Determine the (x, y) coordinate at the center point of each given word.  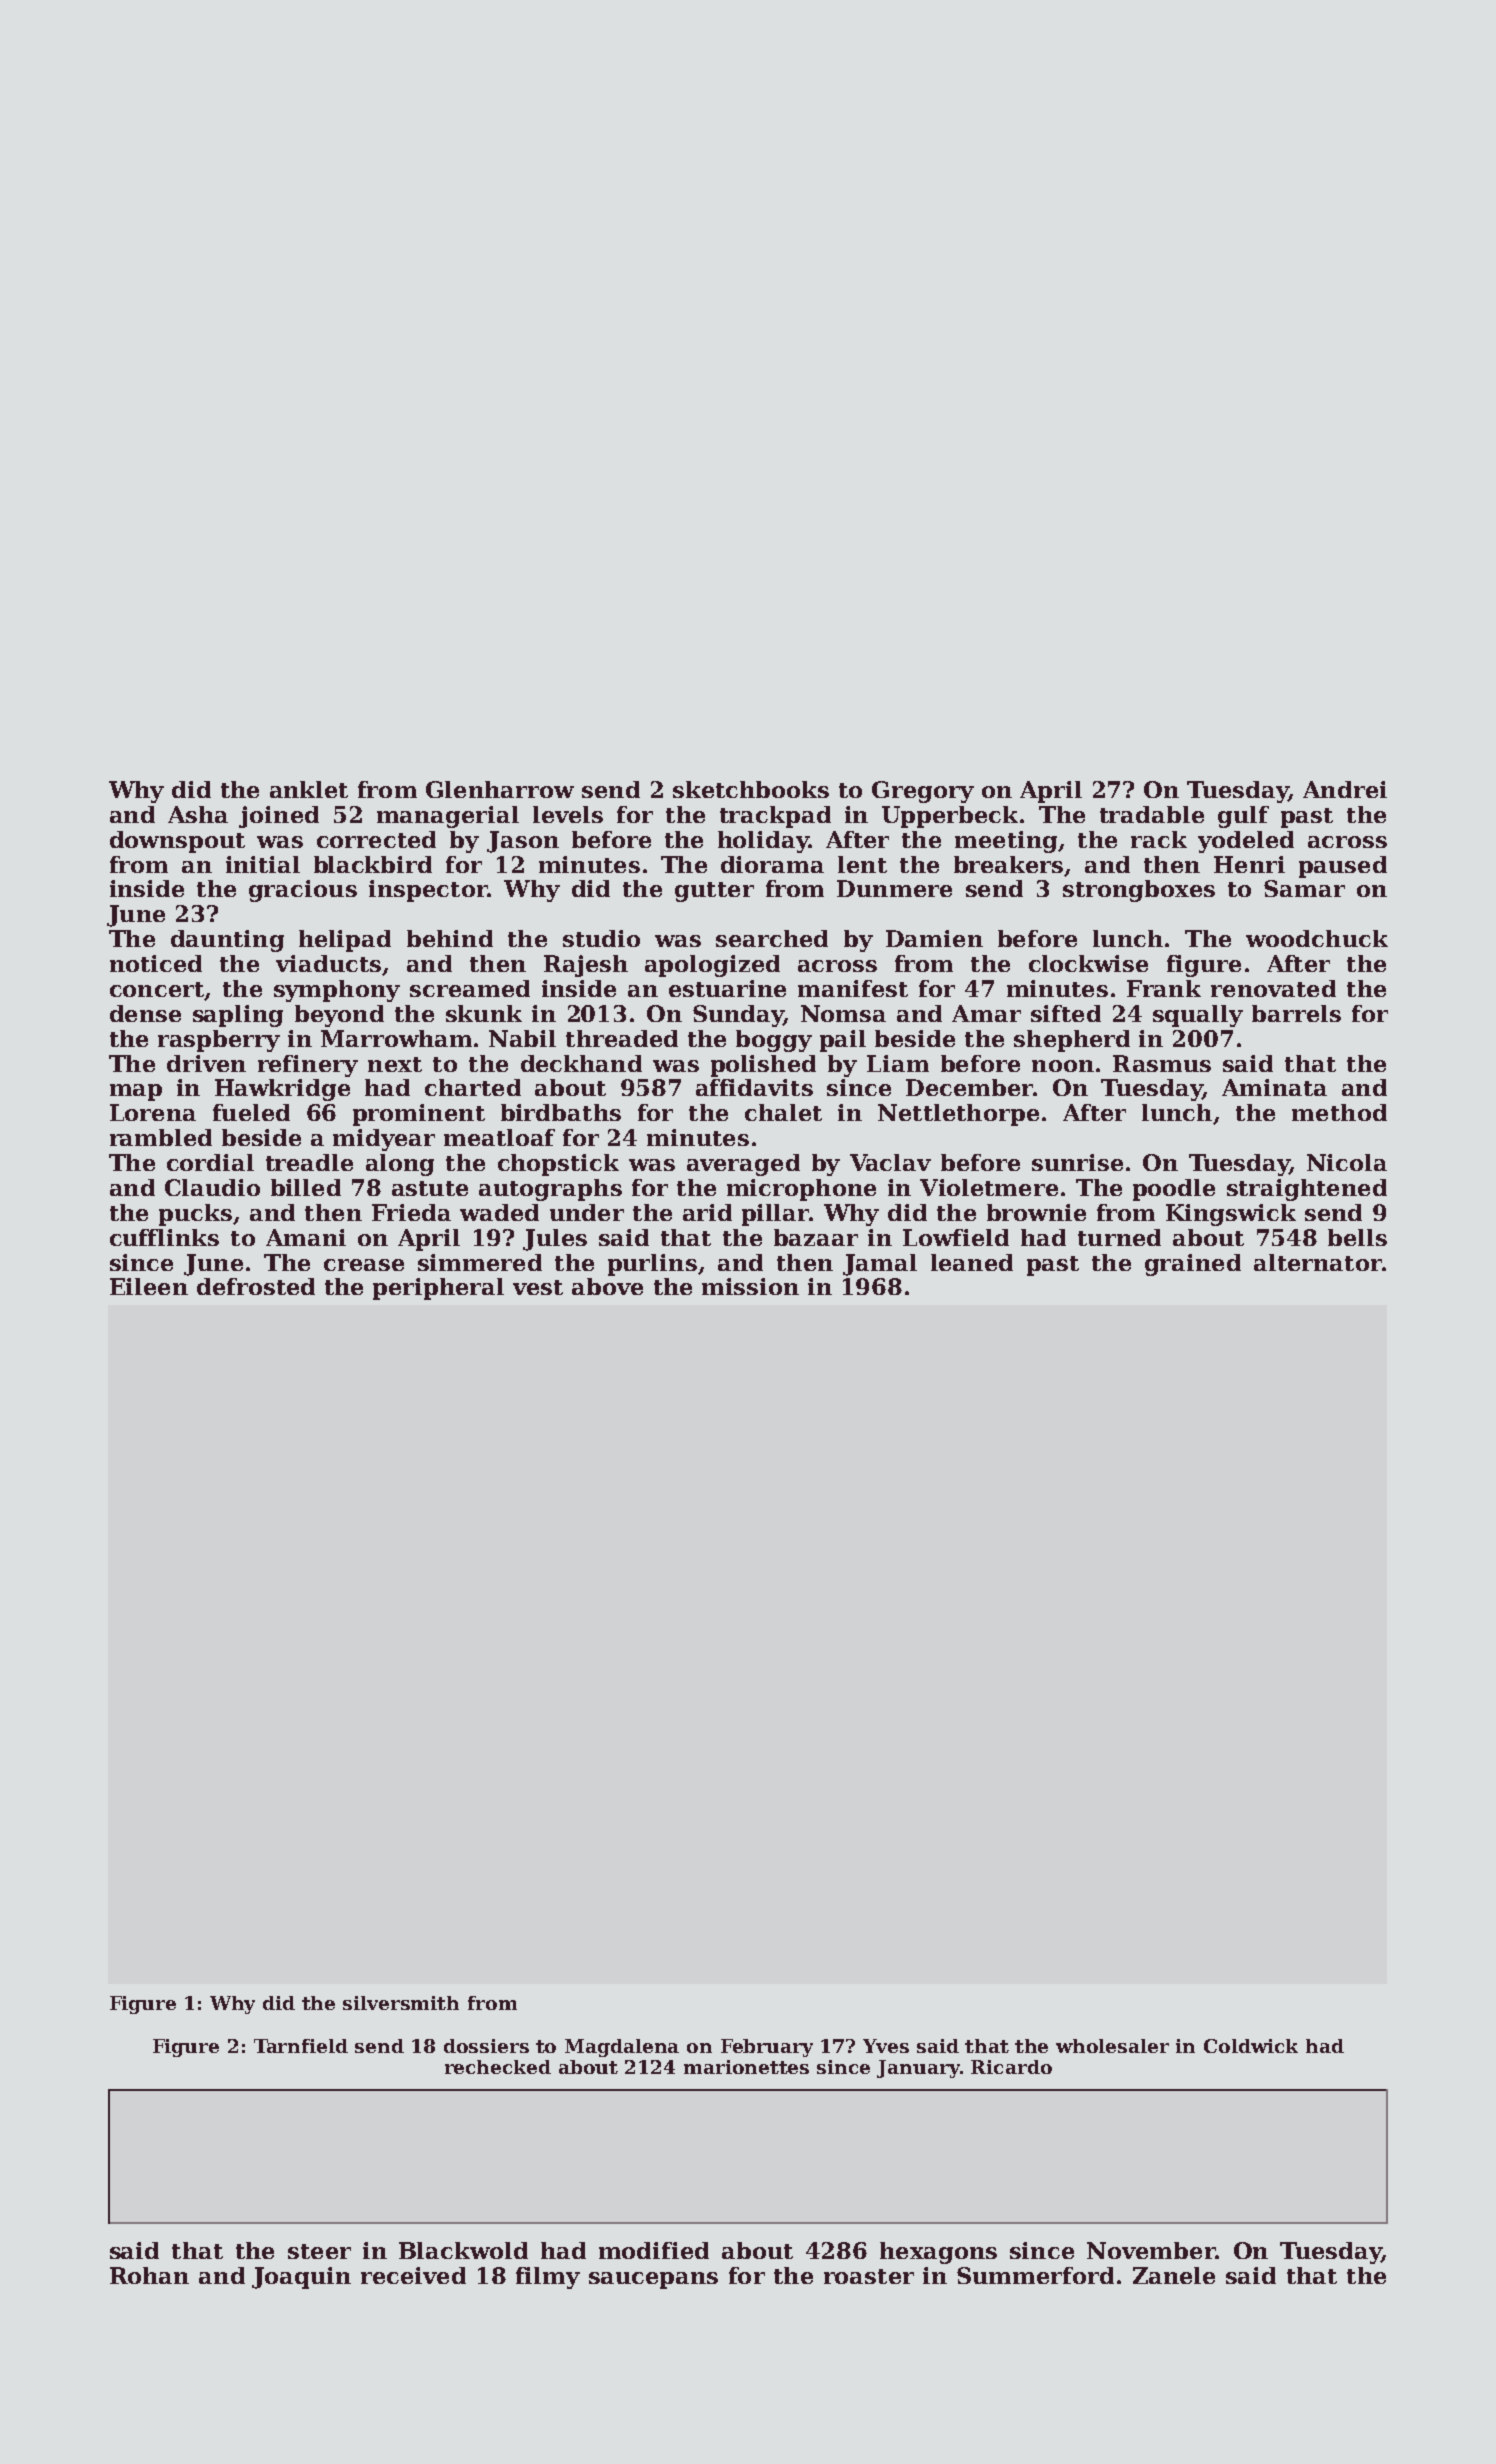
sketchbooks (751, 789)
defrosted (256, 1286)
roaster (869, 2276)
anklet (309, 789)
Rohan (149, 2275)
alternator (1318, 1262)
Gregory (923, 792)
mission (750, 1286)
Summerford (1035, 2275)
